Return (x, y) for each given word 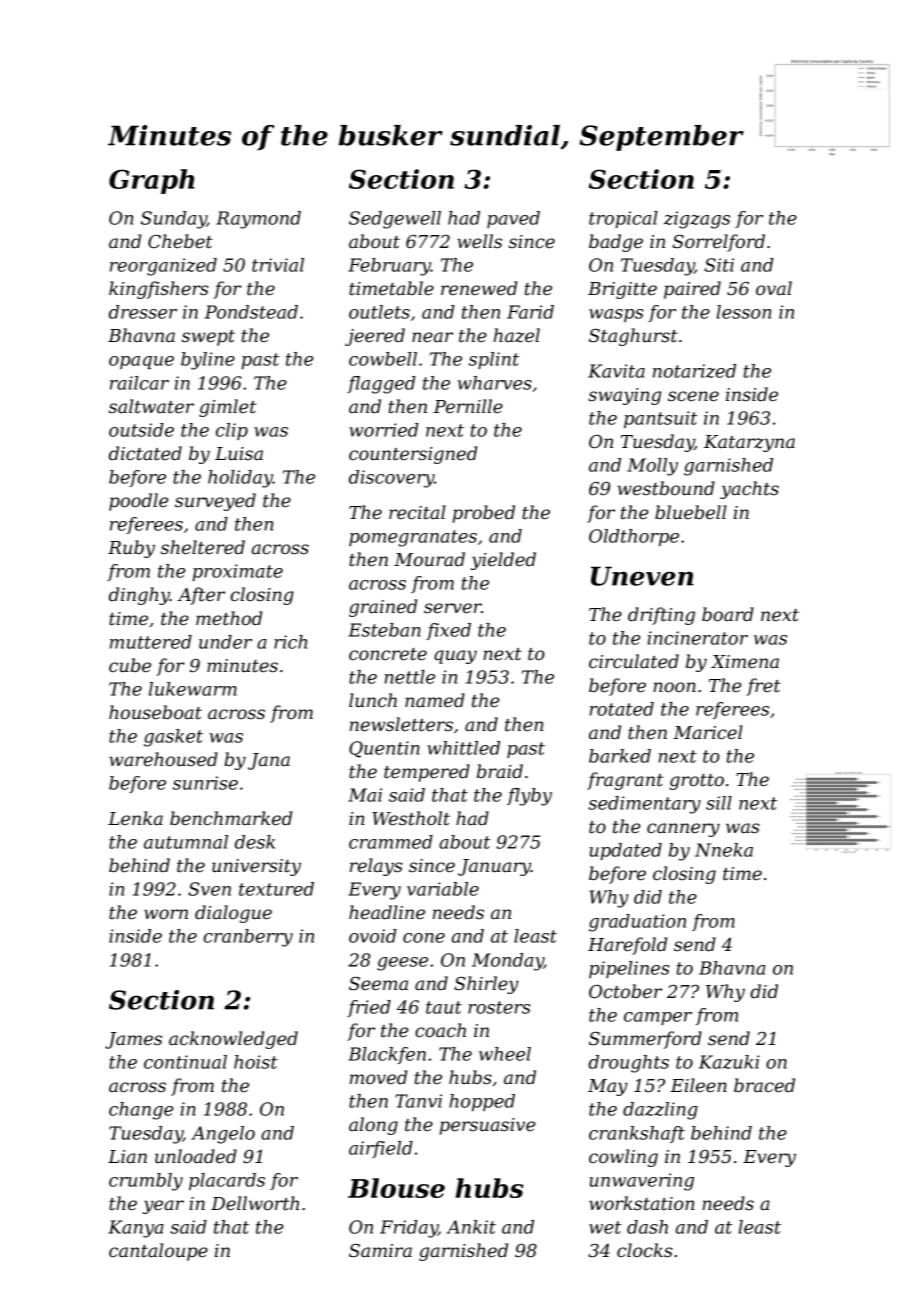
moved (378, 1077)
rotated (622, 709)
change (141, 1111)
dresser (143, 312)
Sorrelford (719, 243)
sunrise (205, 783)
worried (384, 430)
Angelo (223, 1135)
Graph (152, 181)
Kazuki (729, 1062)
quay (455, 657)
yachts (749, 490)
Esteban (384, 630)
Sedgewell (395, 220)
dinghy (139, 596)
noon (674, 687)
